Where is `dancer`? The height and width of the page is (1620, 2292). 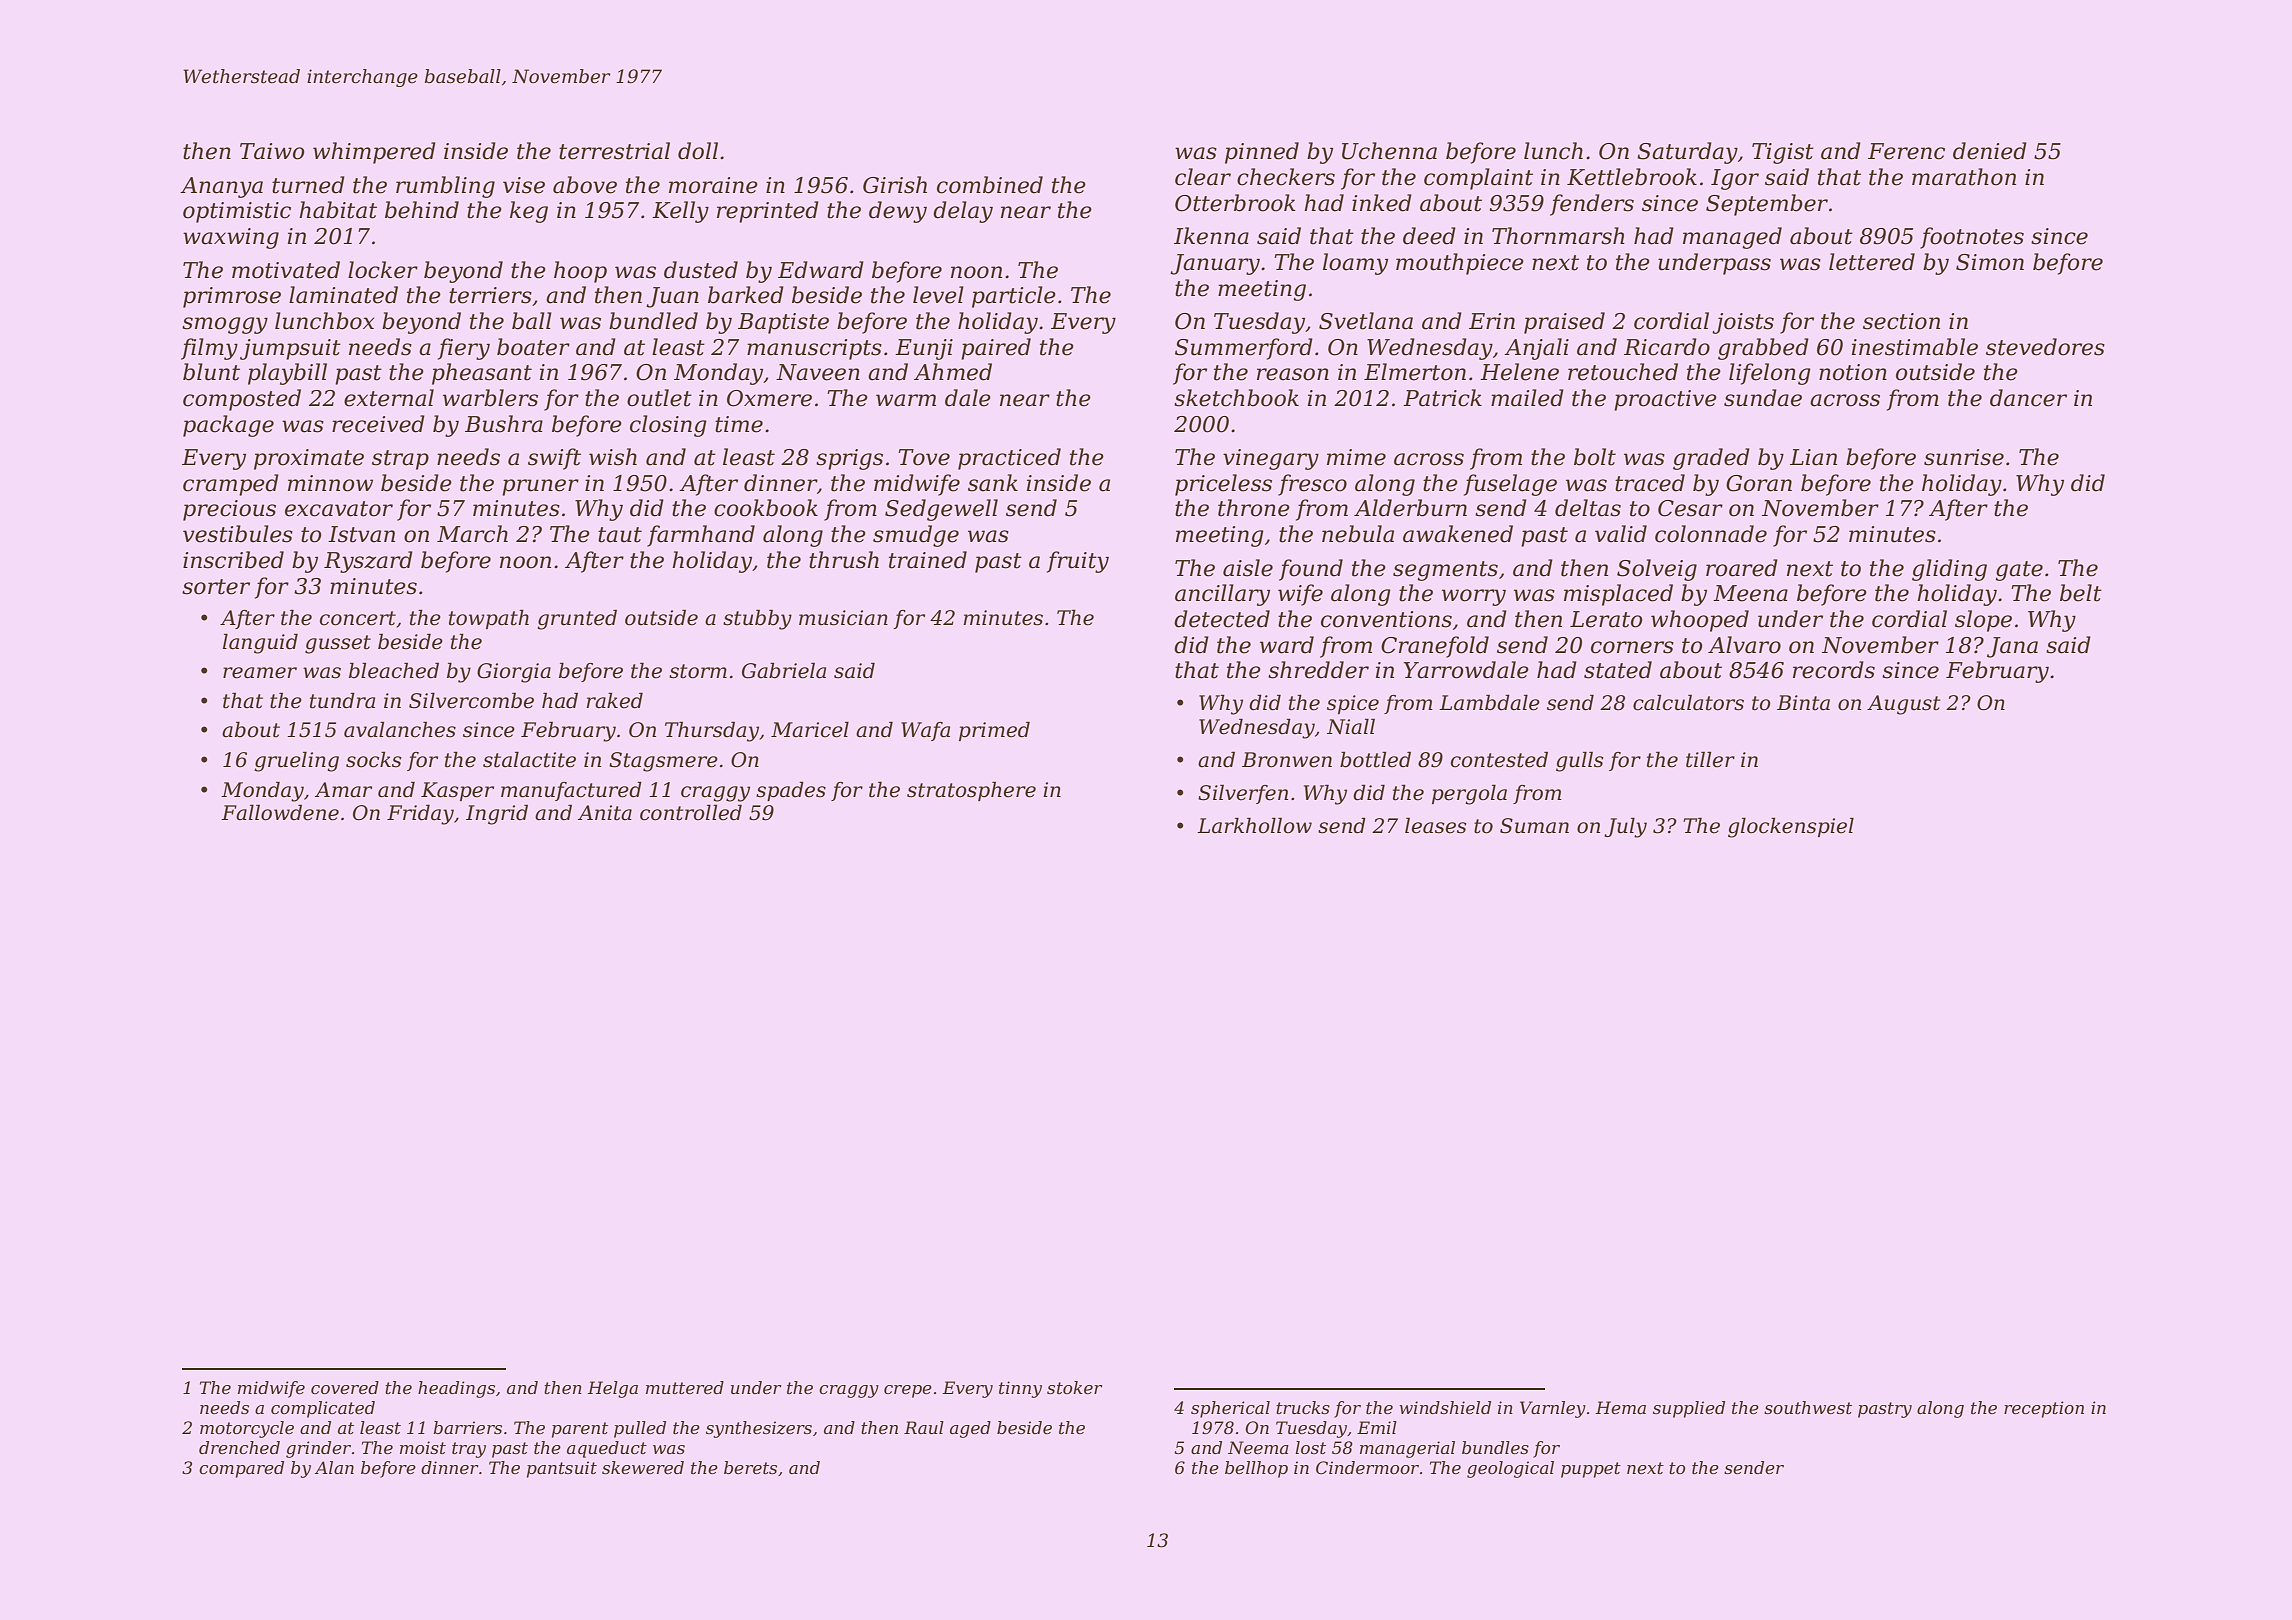
dancer is located at coordinates (2028, 398).
